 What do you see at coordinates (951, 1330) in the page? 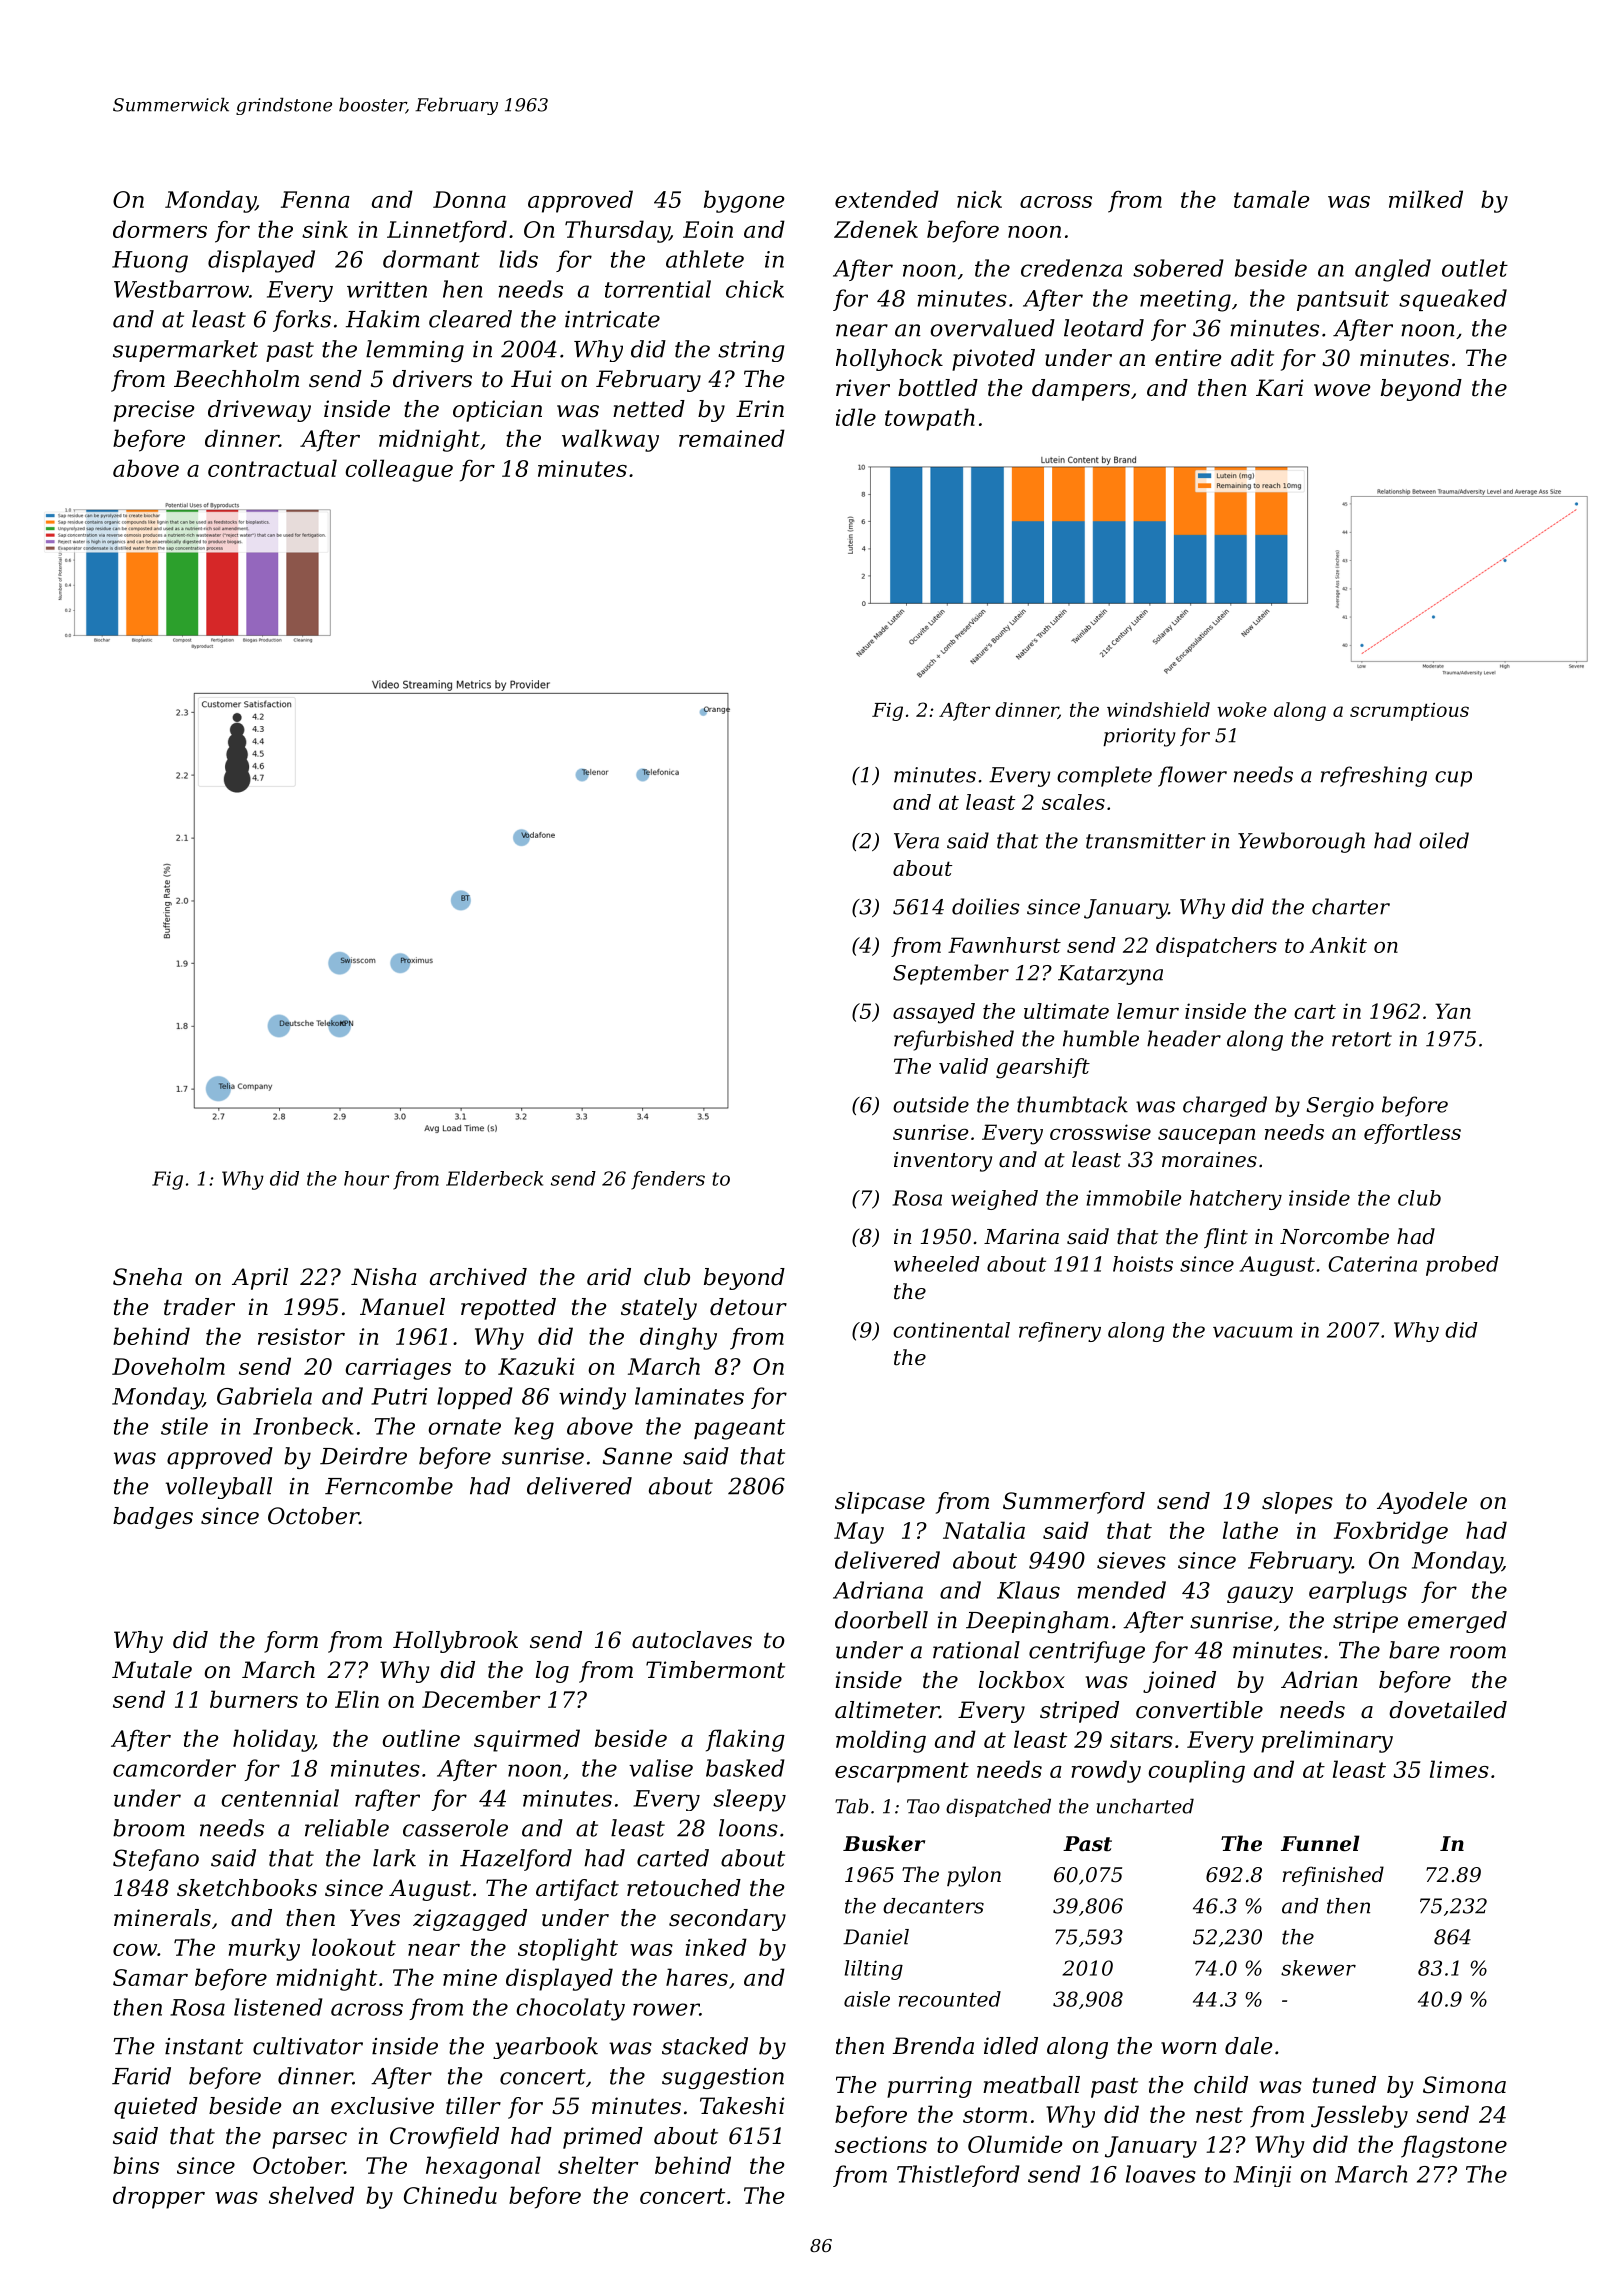
I see `continental` at bounding box center [951, 1330].
